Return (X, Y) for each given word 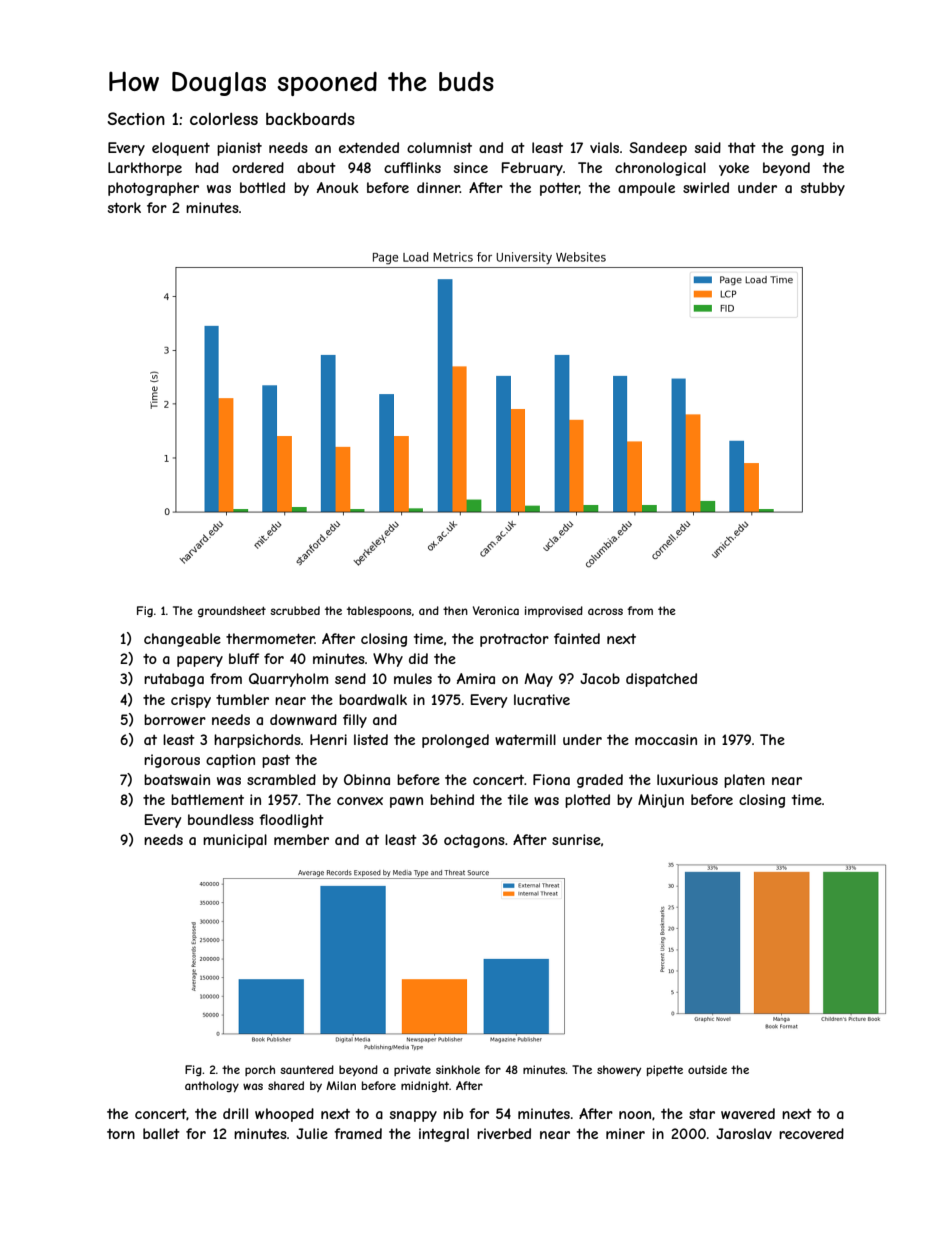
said (708, 147)
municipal (235, 841)
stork (124, 207)
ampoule (646, 189)
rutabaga (174, 680)
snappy (413, 1116)
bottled (262, 187)
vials (604, 147)
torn (121, 1134)
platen (744, 781)
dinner (438, 187)
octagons (474, 841)
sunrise (576, 839)
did (418, 658)
